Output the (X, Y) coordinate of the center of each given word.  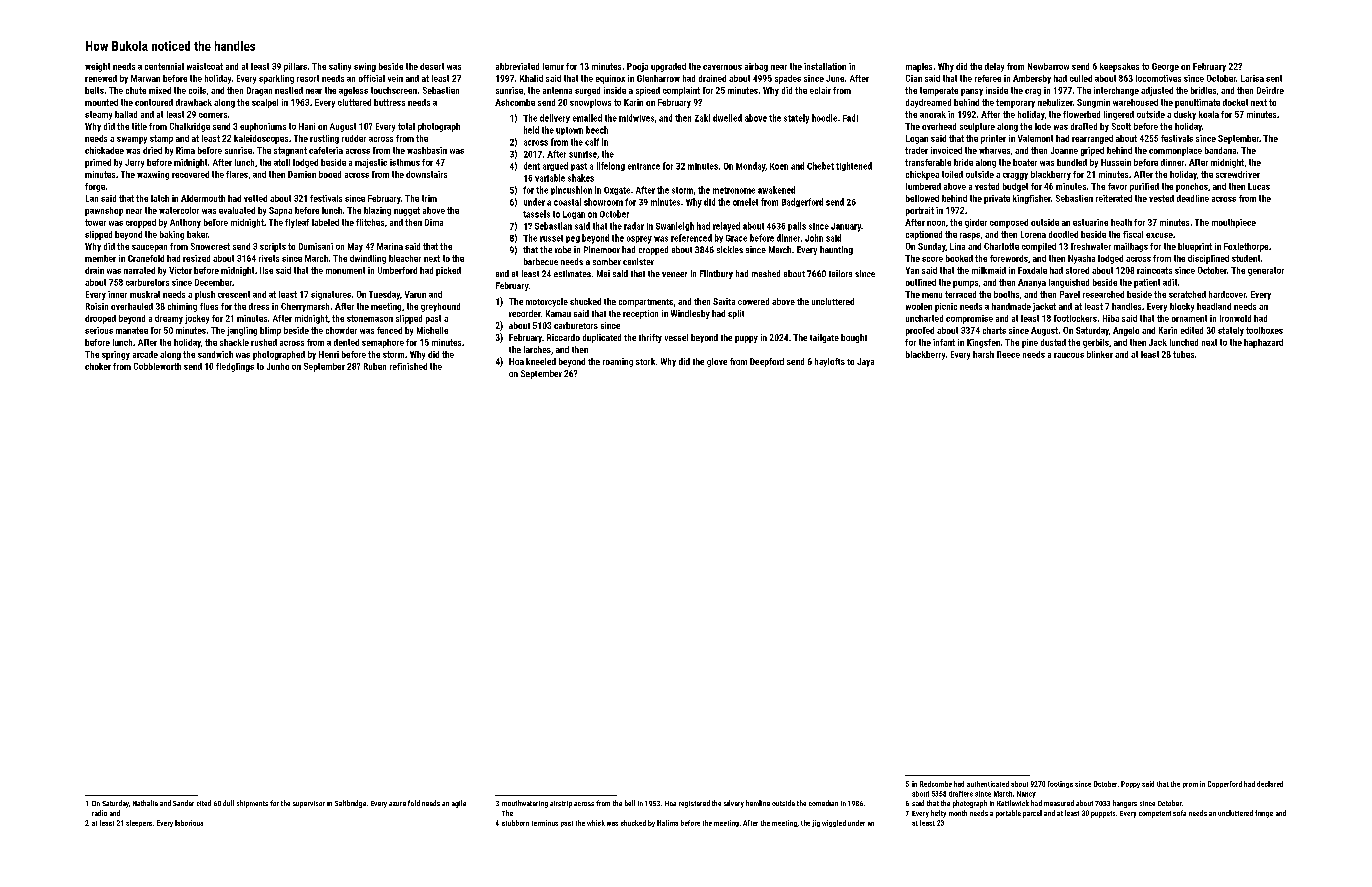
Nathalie (145, 803)
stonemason (370, 318)
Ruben (375, 366)
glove (717, 362)
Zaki (702, 118)
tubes (1183, 354)
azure (397, 804)
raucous (1069, 355)
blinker (1100, 354)
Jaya (865, 362)
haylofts (830, 362)
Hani (307, 126)
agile (459, 804)
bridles (1203, 90)
